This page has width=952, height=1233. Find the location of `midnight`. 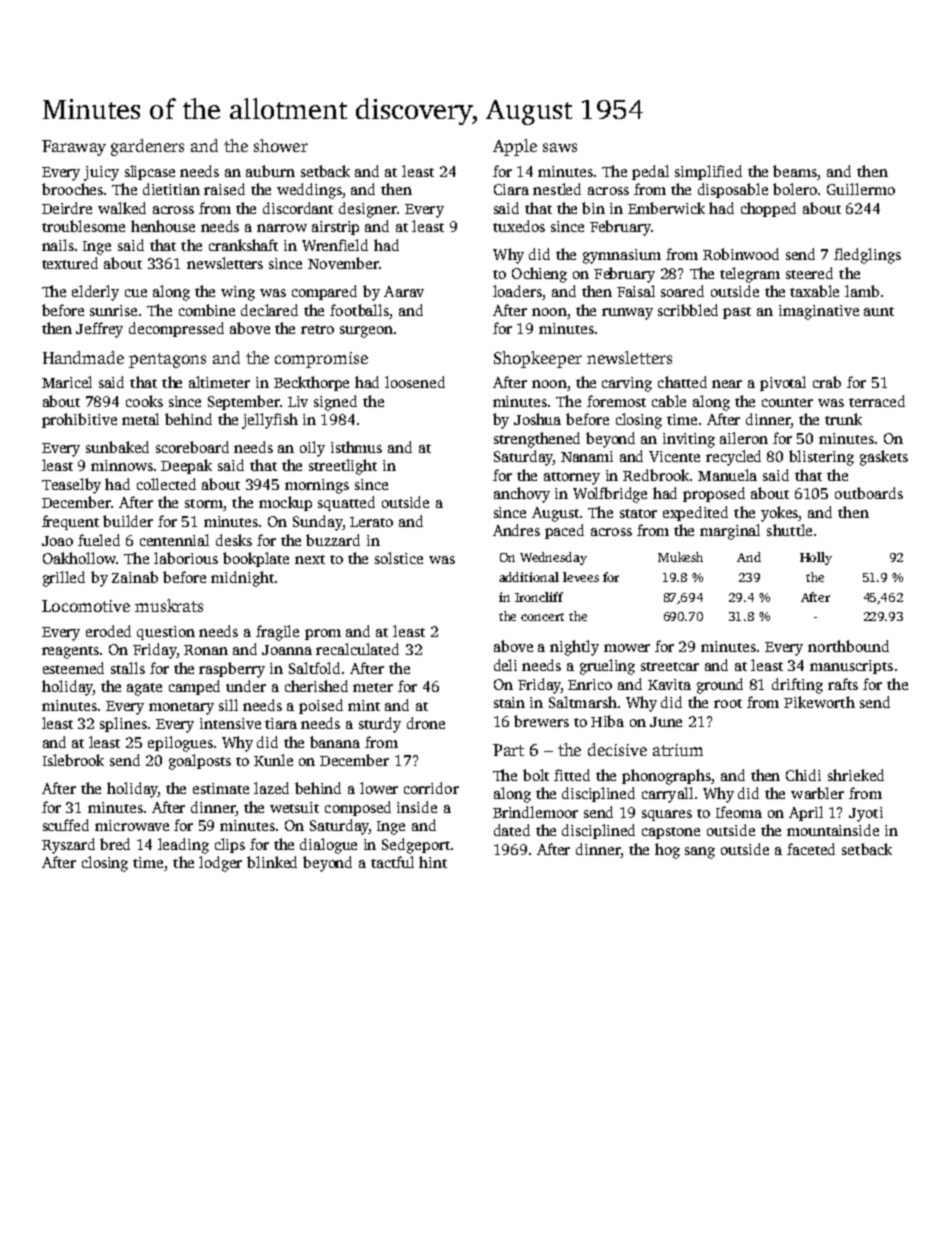

midnight is located at coordinates (242, 579).
